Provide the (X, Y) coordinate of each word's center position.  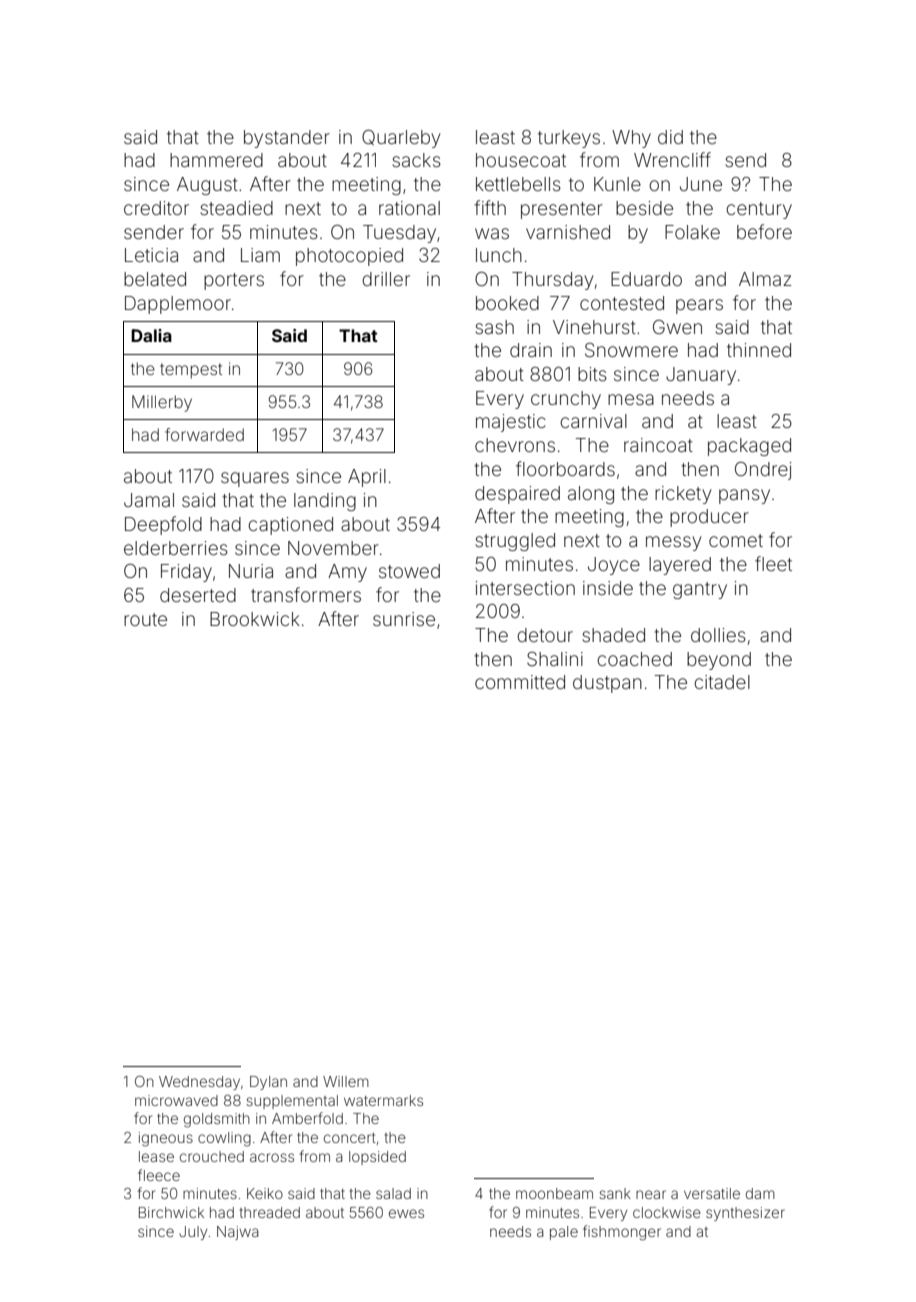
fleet (773, 563)
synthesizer (745, 1214)
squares (255, 479)
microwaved (176, 1100)
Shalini (555, 659)
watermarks (383, 1100)
